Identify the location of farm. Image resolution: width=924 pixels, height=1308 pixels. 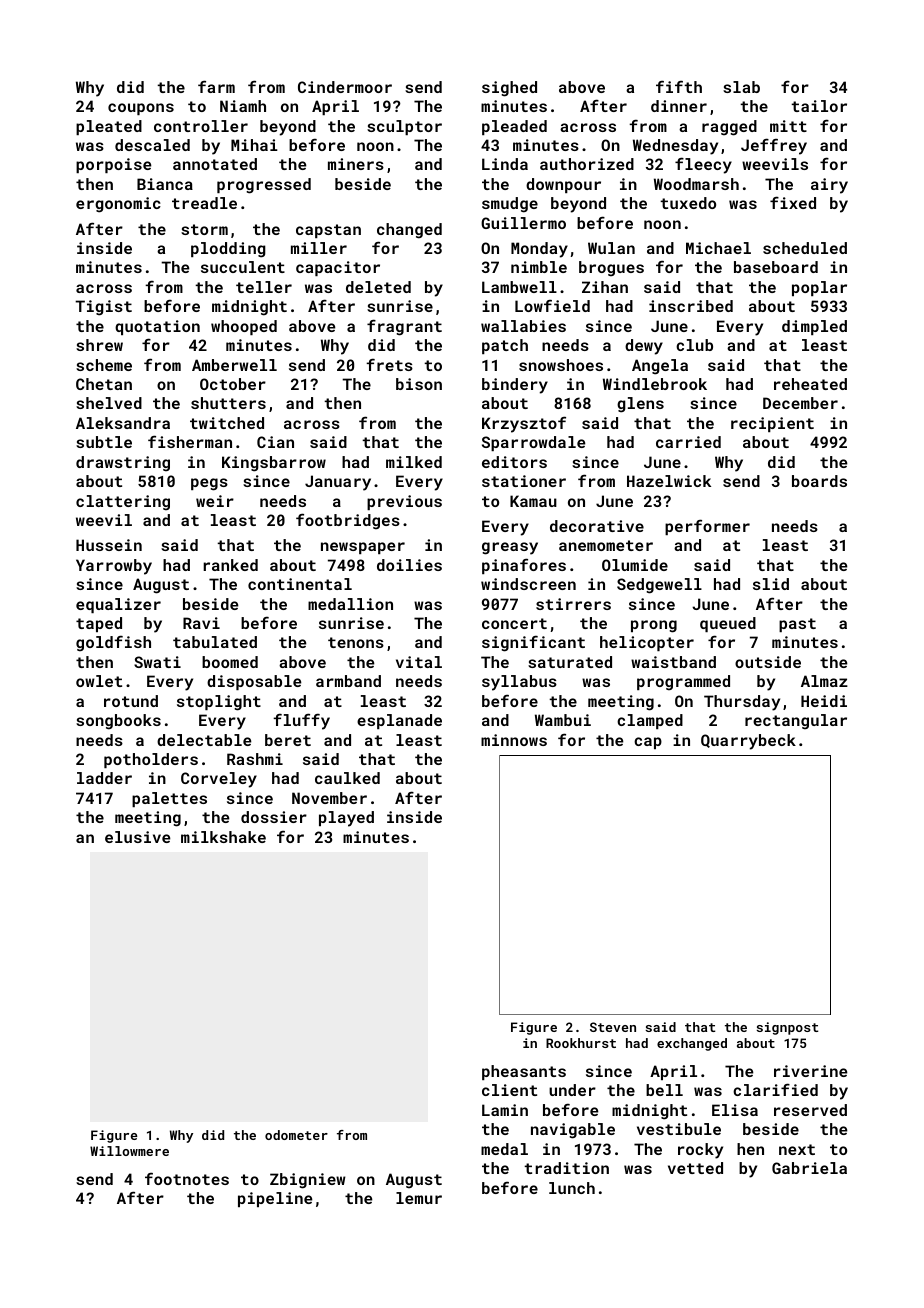
(216, 86).
